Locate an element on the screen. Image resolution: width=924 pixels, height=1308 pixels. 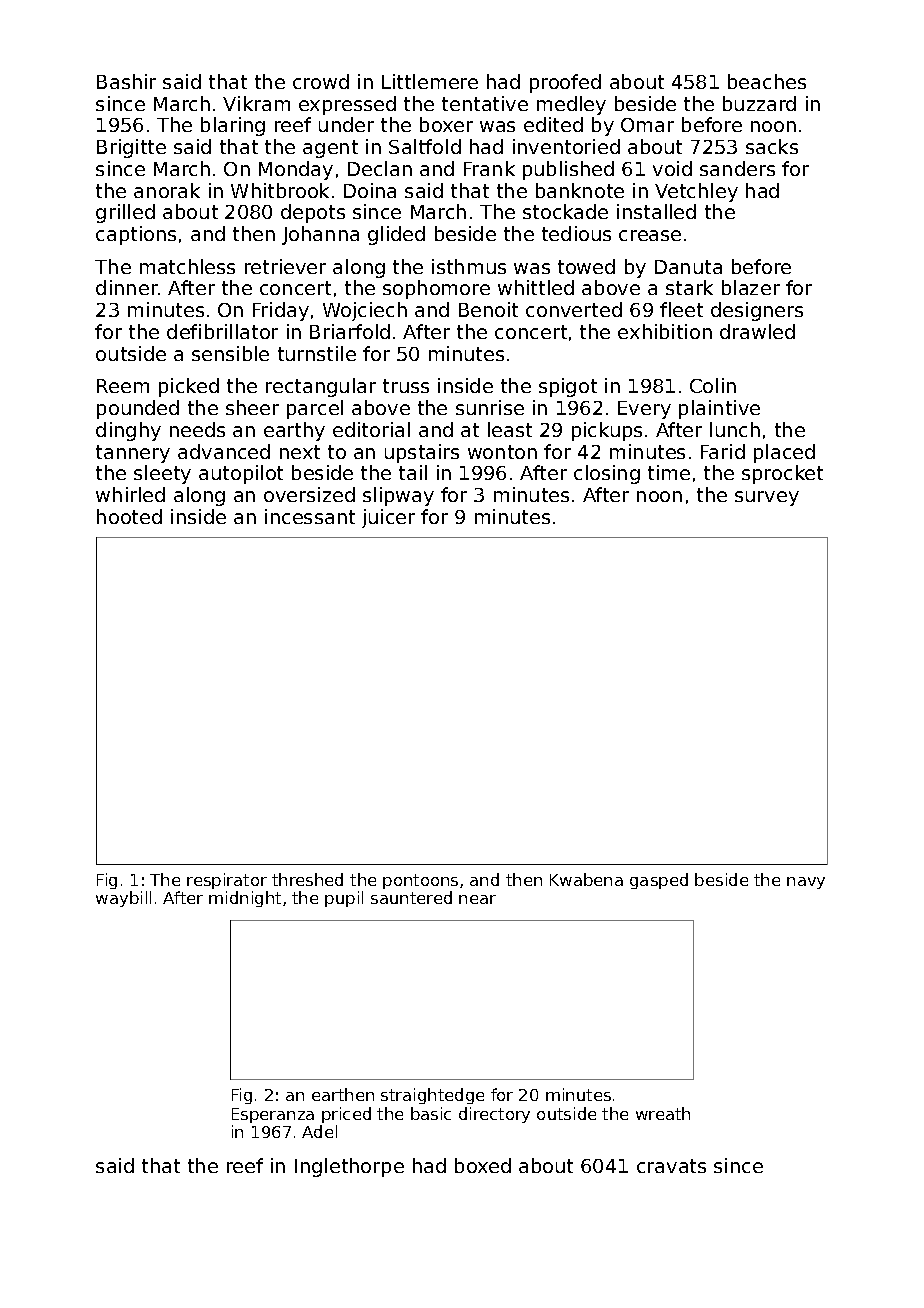
navy is located at coordinates (806, 883).
